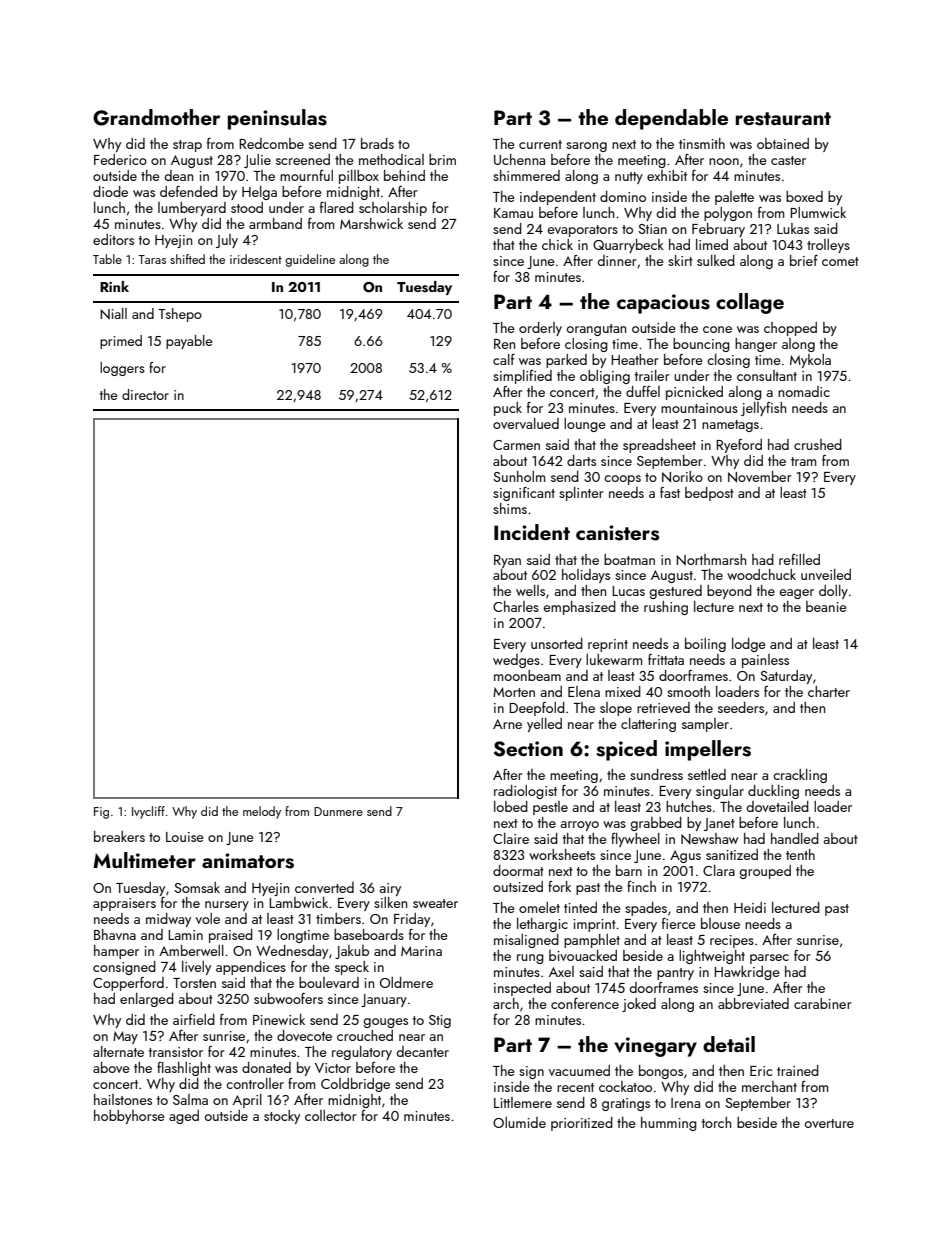 The height and width of the screenshot is (1233, 952). I want to click on prioritized, so click(582, 1124).
